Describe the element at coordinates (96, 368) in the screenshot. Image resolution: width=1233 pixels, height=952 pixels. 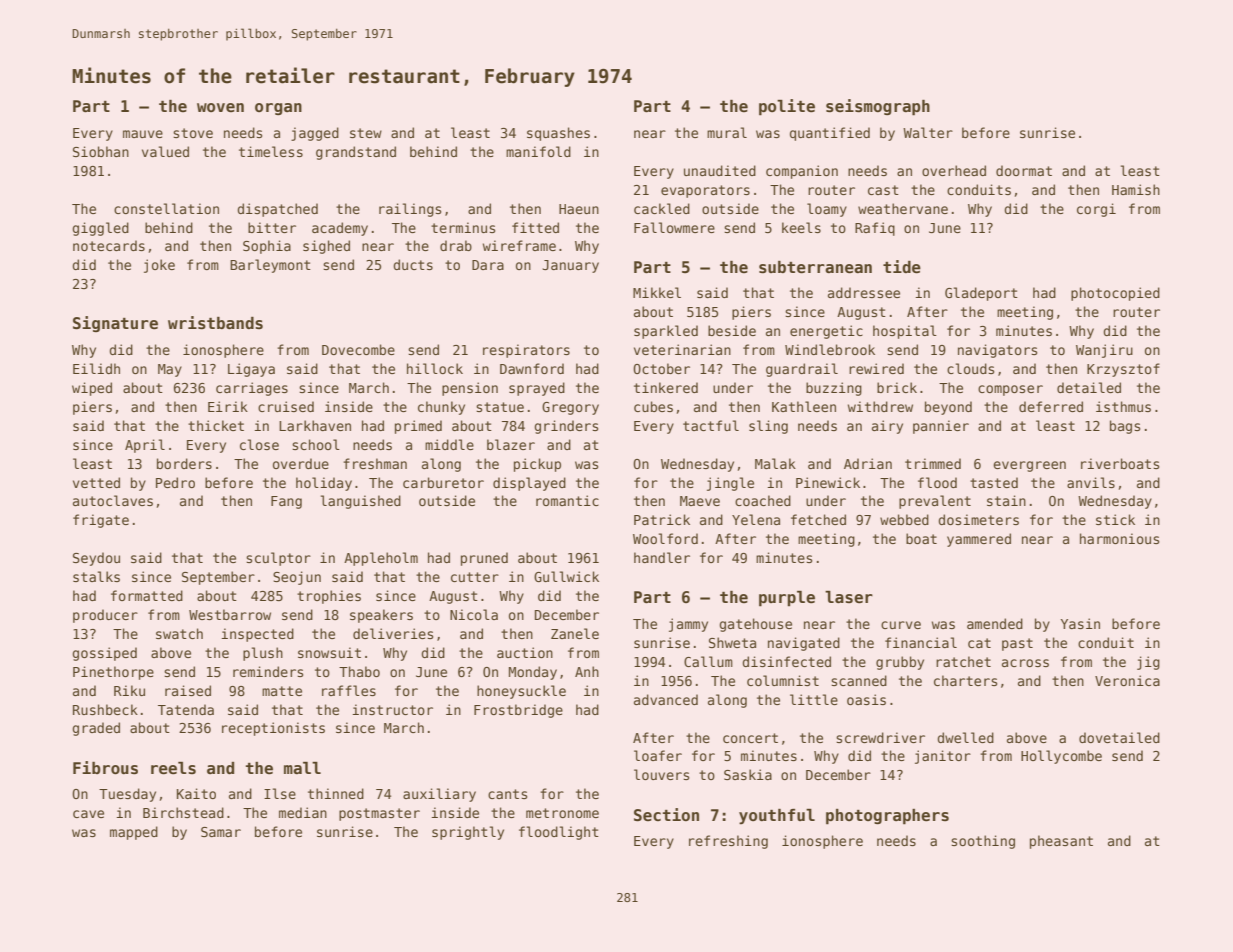
I see `Eilidh` at that location.
